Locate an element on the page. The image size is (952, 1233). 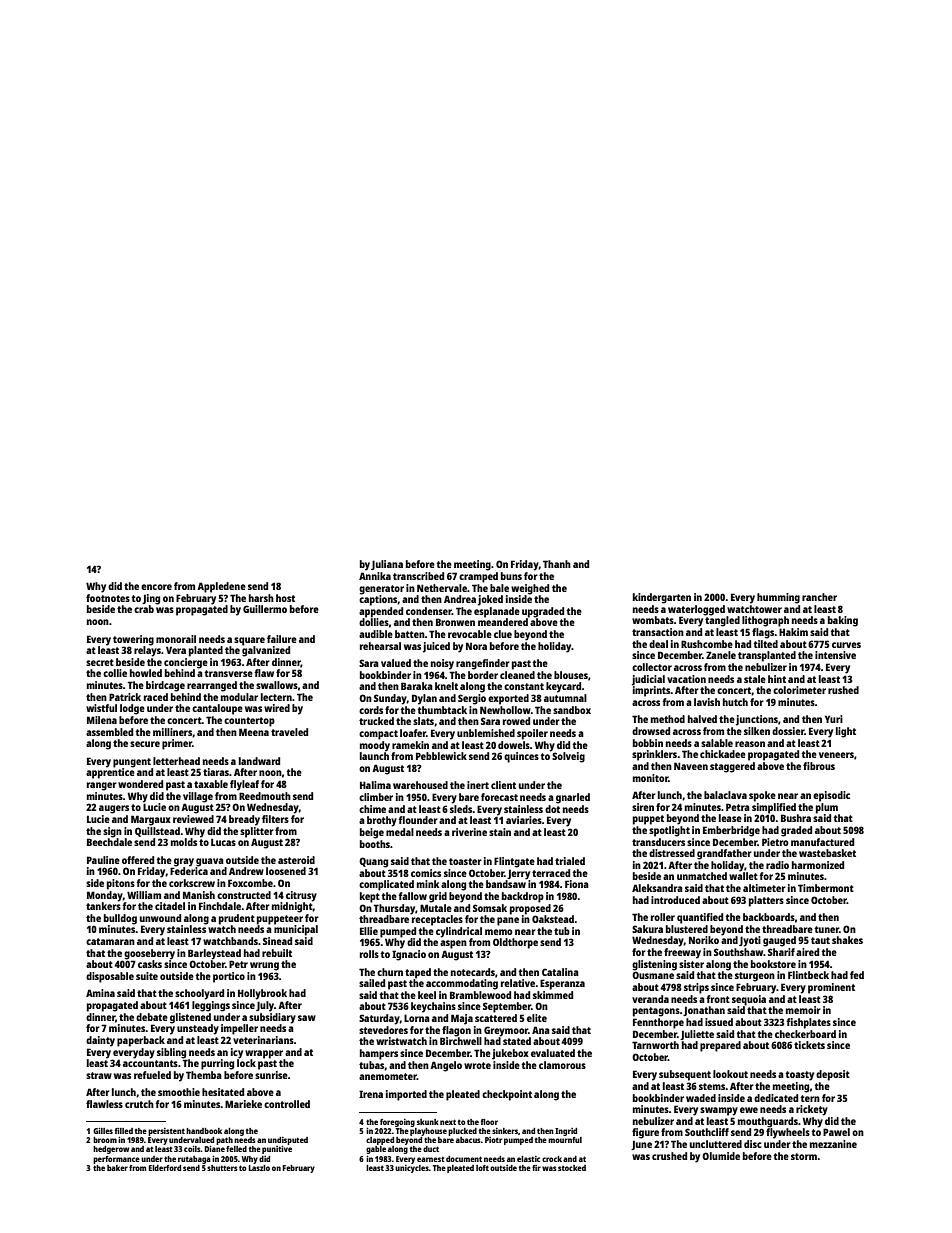
tangled is located at coordinates (722, 621).
